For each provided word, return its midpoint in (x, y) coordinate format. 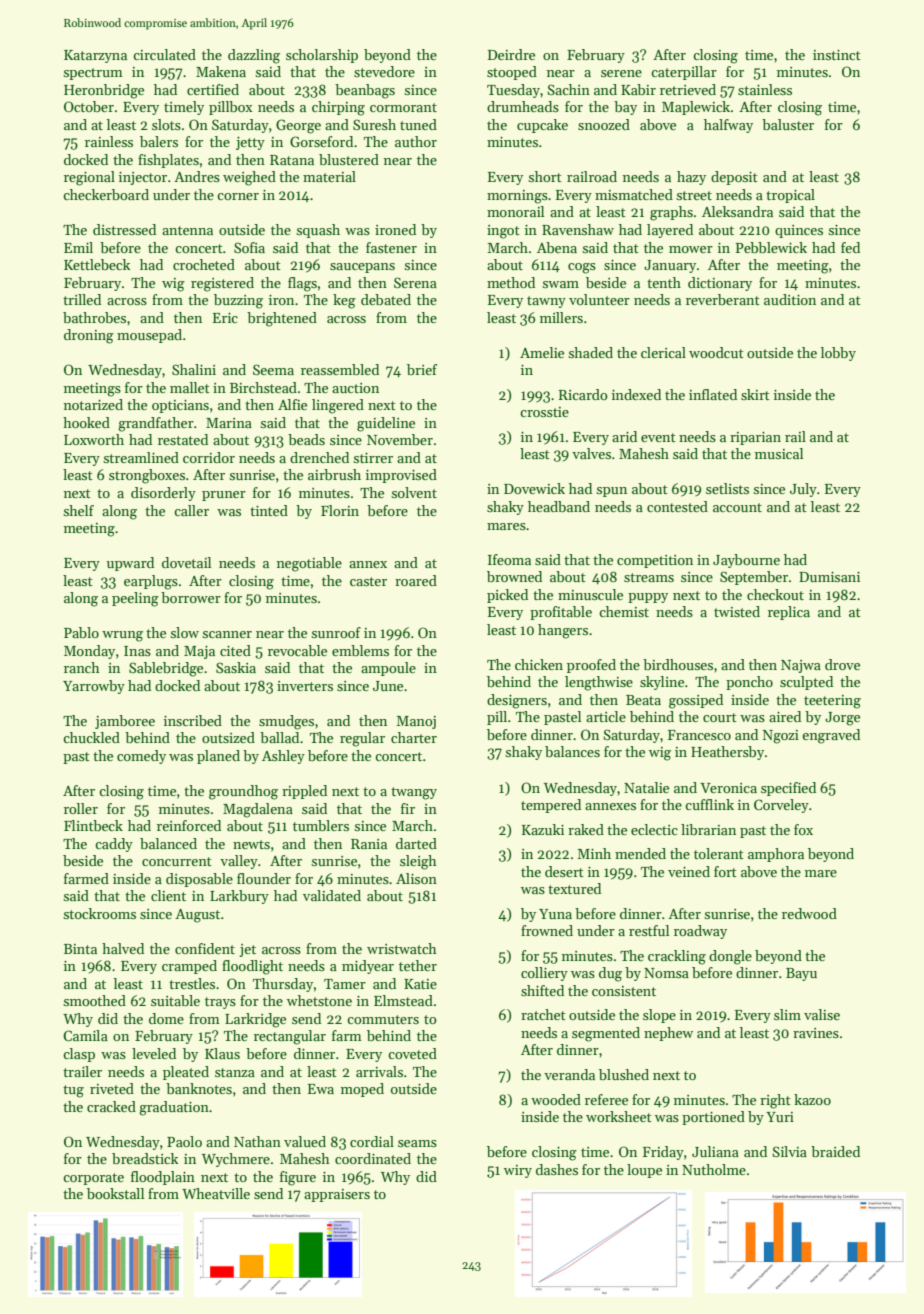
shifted (542, 990)
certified (213, 89)
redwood (809, 913)
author (416, 141)
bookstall (115, 1193)
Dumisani (829, 577)
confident (205, 948)
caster (368, 581)
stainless (765, 89)
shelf (79, 510)
